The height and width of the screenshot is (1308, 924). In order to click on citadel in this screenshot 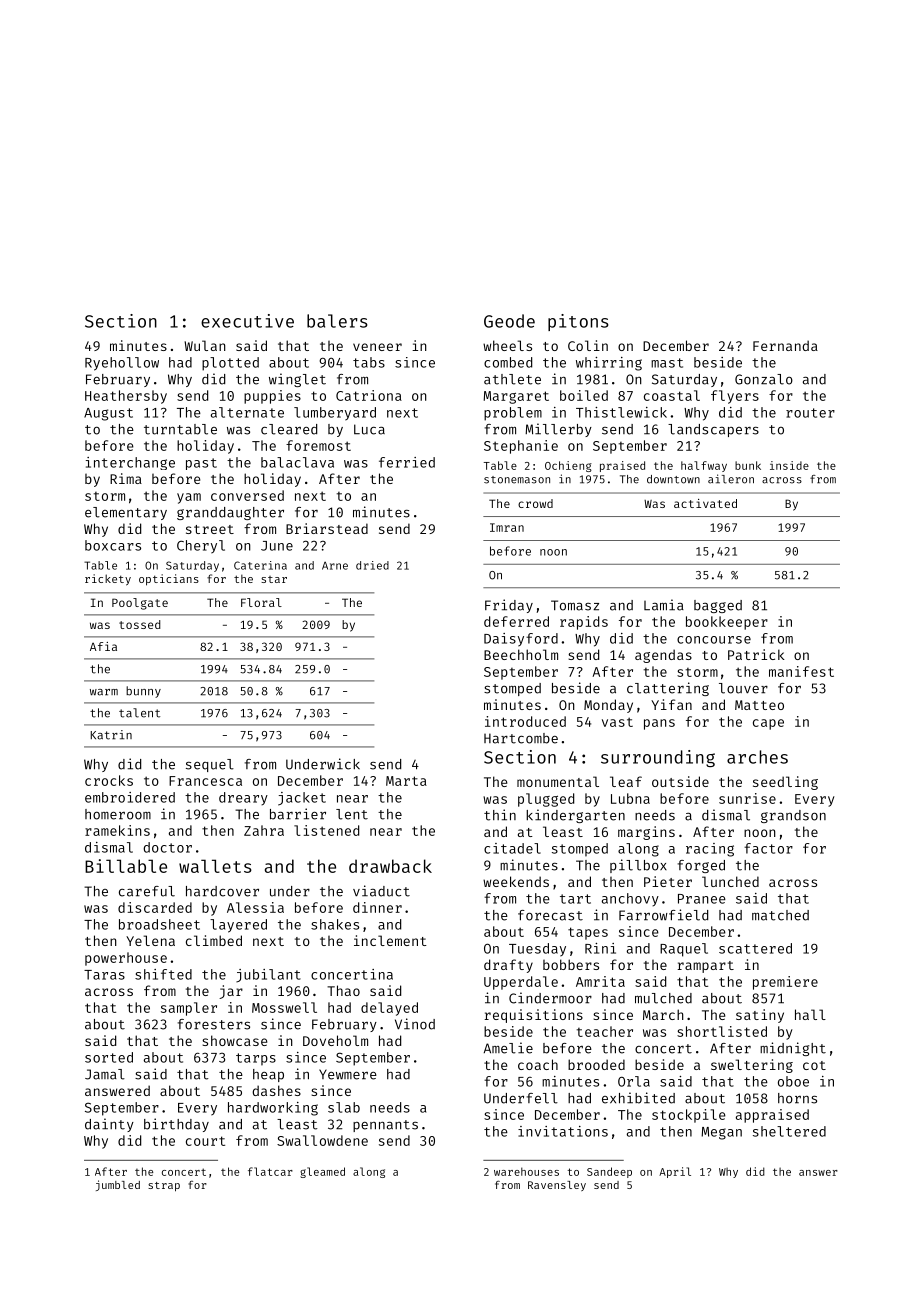, I will do `click(512, 848)`.
